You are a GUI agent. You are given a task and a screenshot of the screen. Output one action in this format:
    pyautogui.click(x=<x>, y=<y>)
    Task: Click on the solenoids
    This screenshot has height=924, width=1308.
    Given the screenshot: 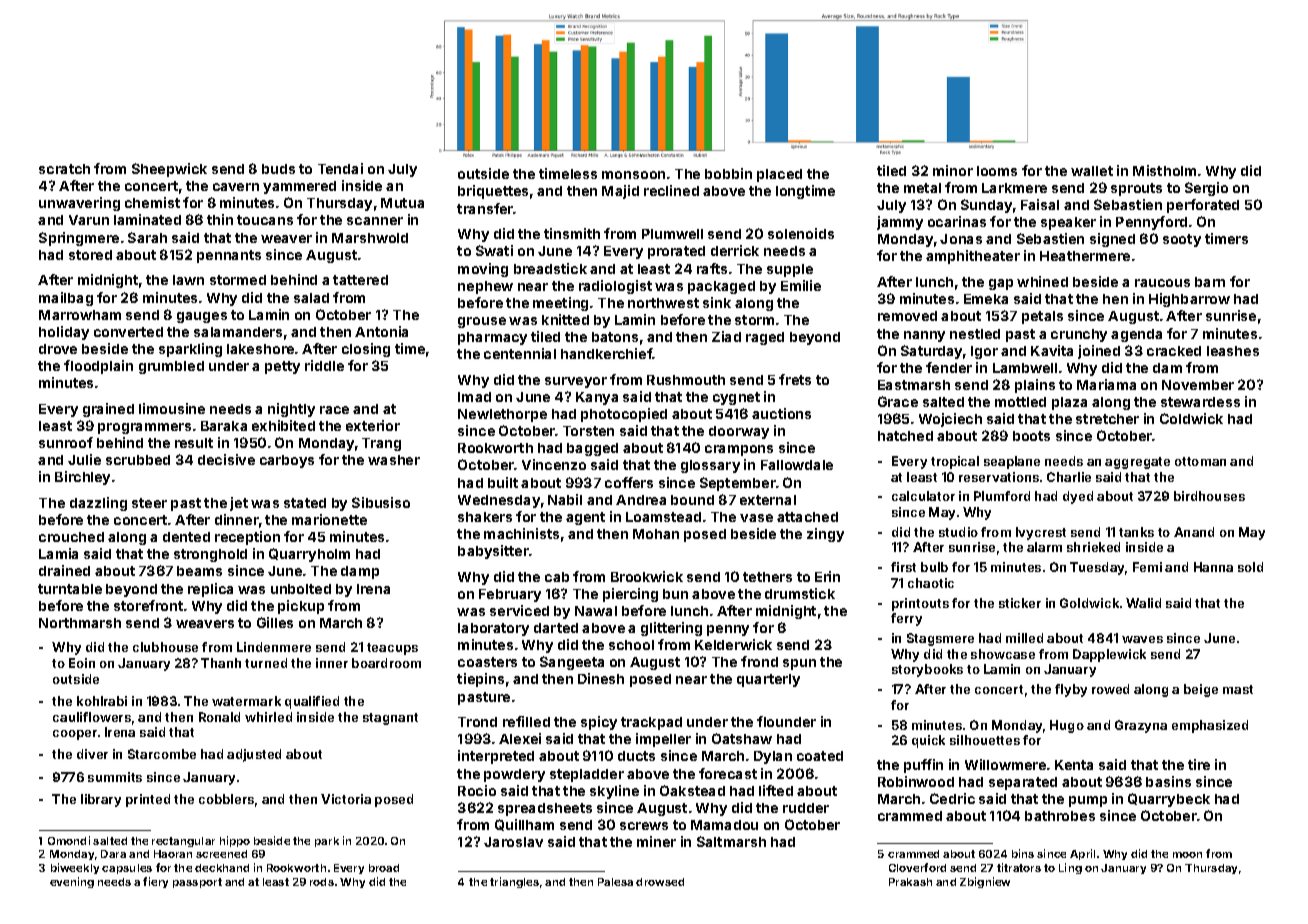 What is the action you would take?
    pyautogui.click(x=801, y=233)
